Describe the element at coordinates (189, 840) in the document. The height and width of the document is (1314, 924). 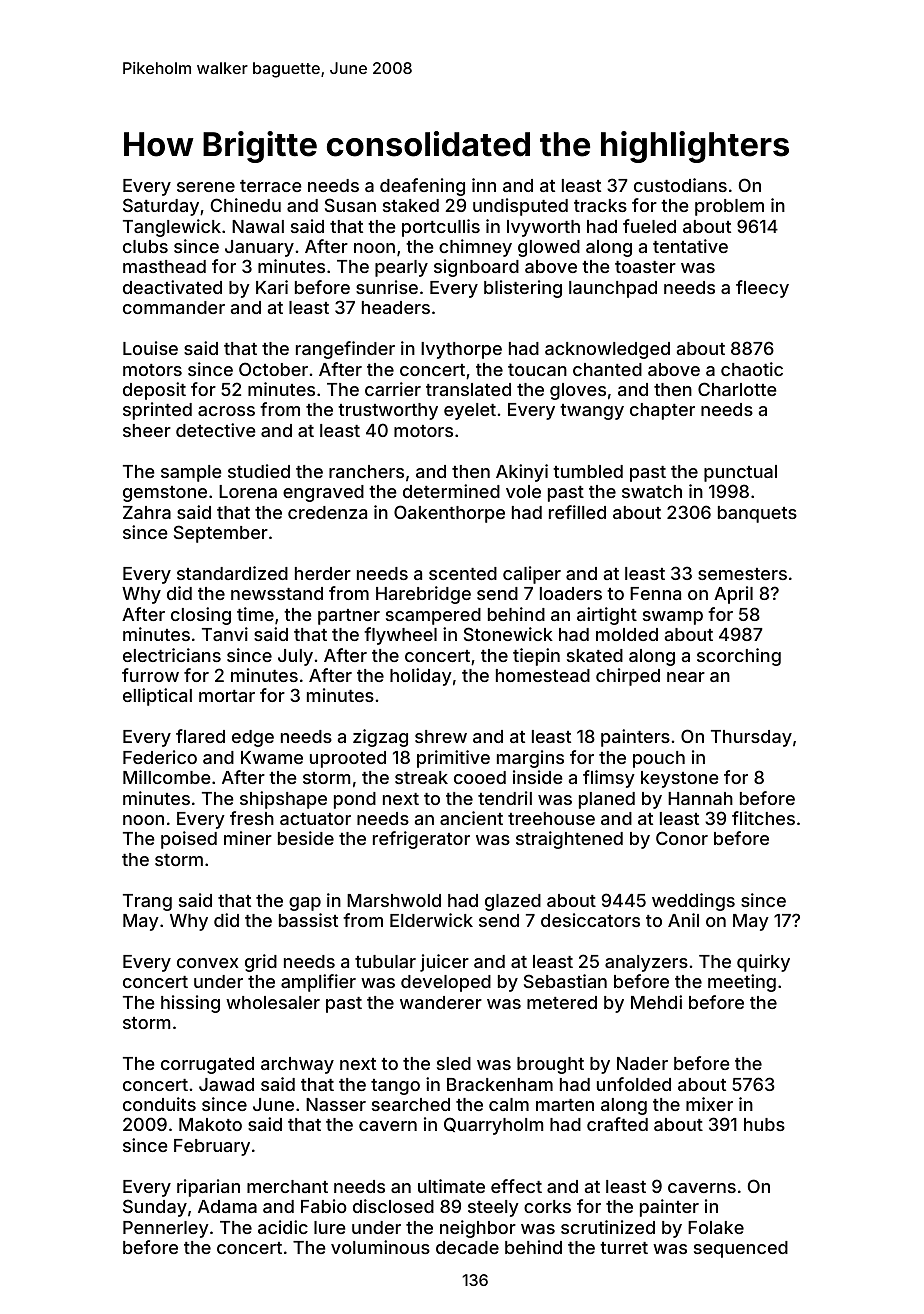
I see `poised` at that location.
